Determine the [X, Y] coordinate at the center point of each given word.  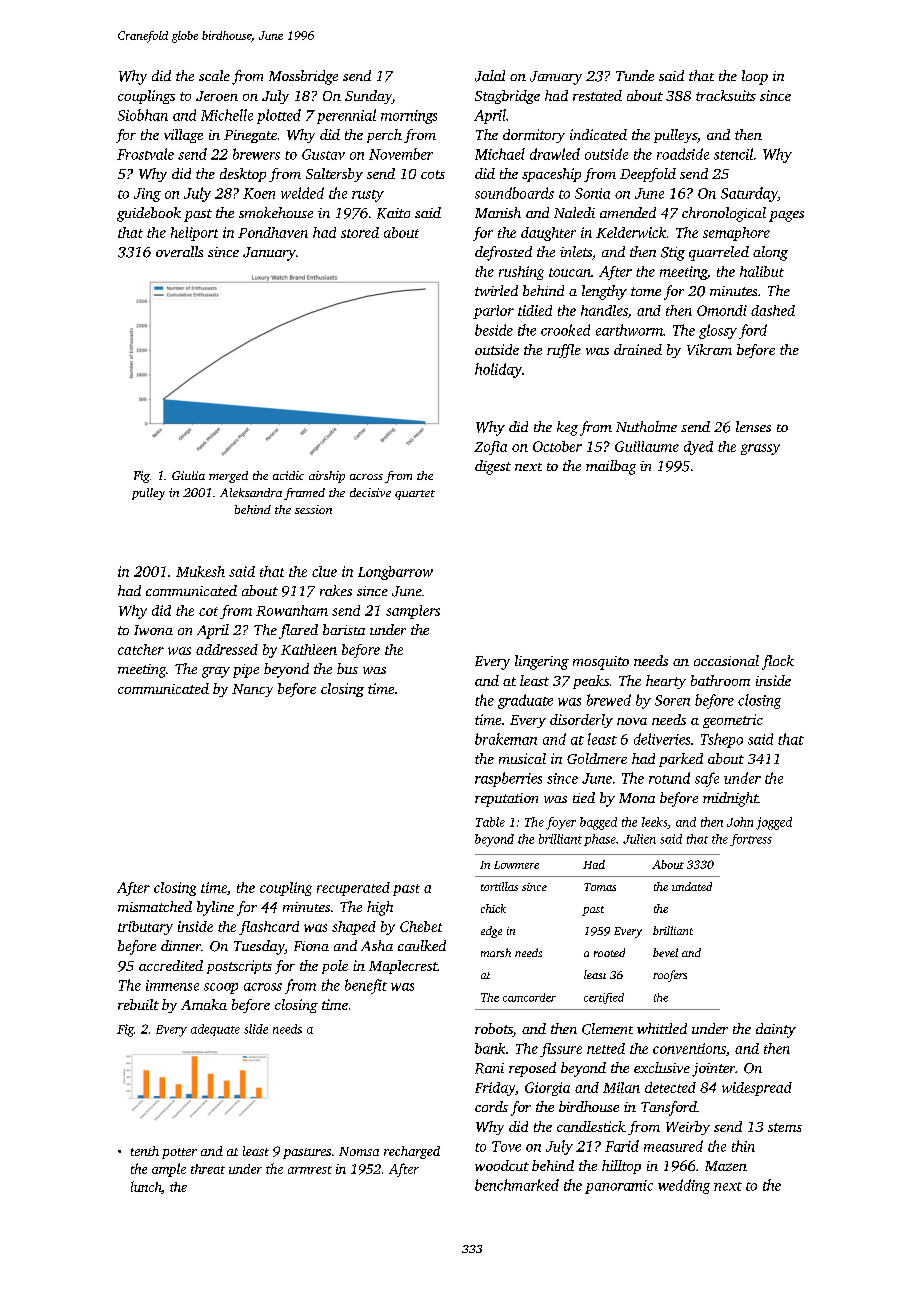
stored [360, 232]
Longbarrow [395, 573]
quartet [415, 495]
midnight [730, 799]
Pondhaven [273, 232]
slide [256, 1029]
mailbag [611, 467]
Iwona [153, 630]
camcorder [529, 997]
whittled [662, 1028]
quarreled [719, 253]
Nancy [252, 690]
